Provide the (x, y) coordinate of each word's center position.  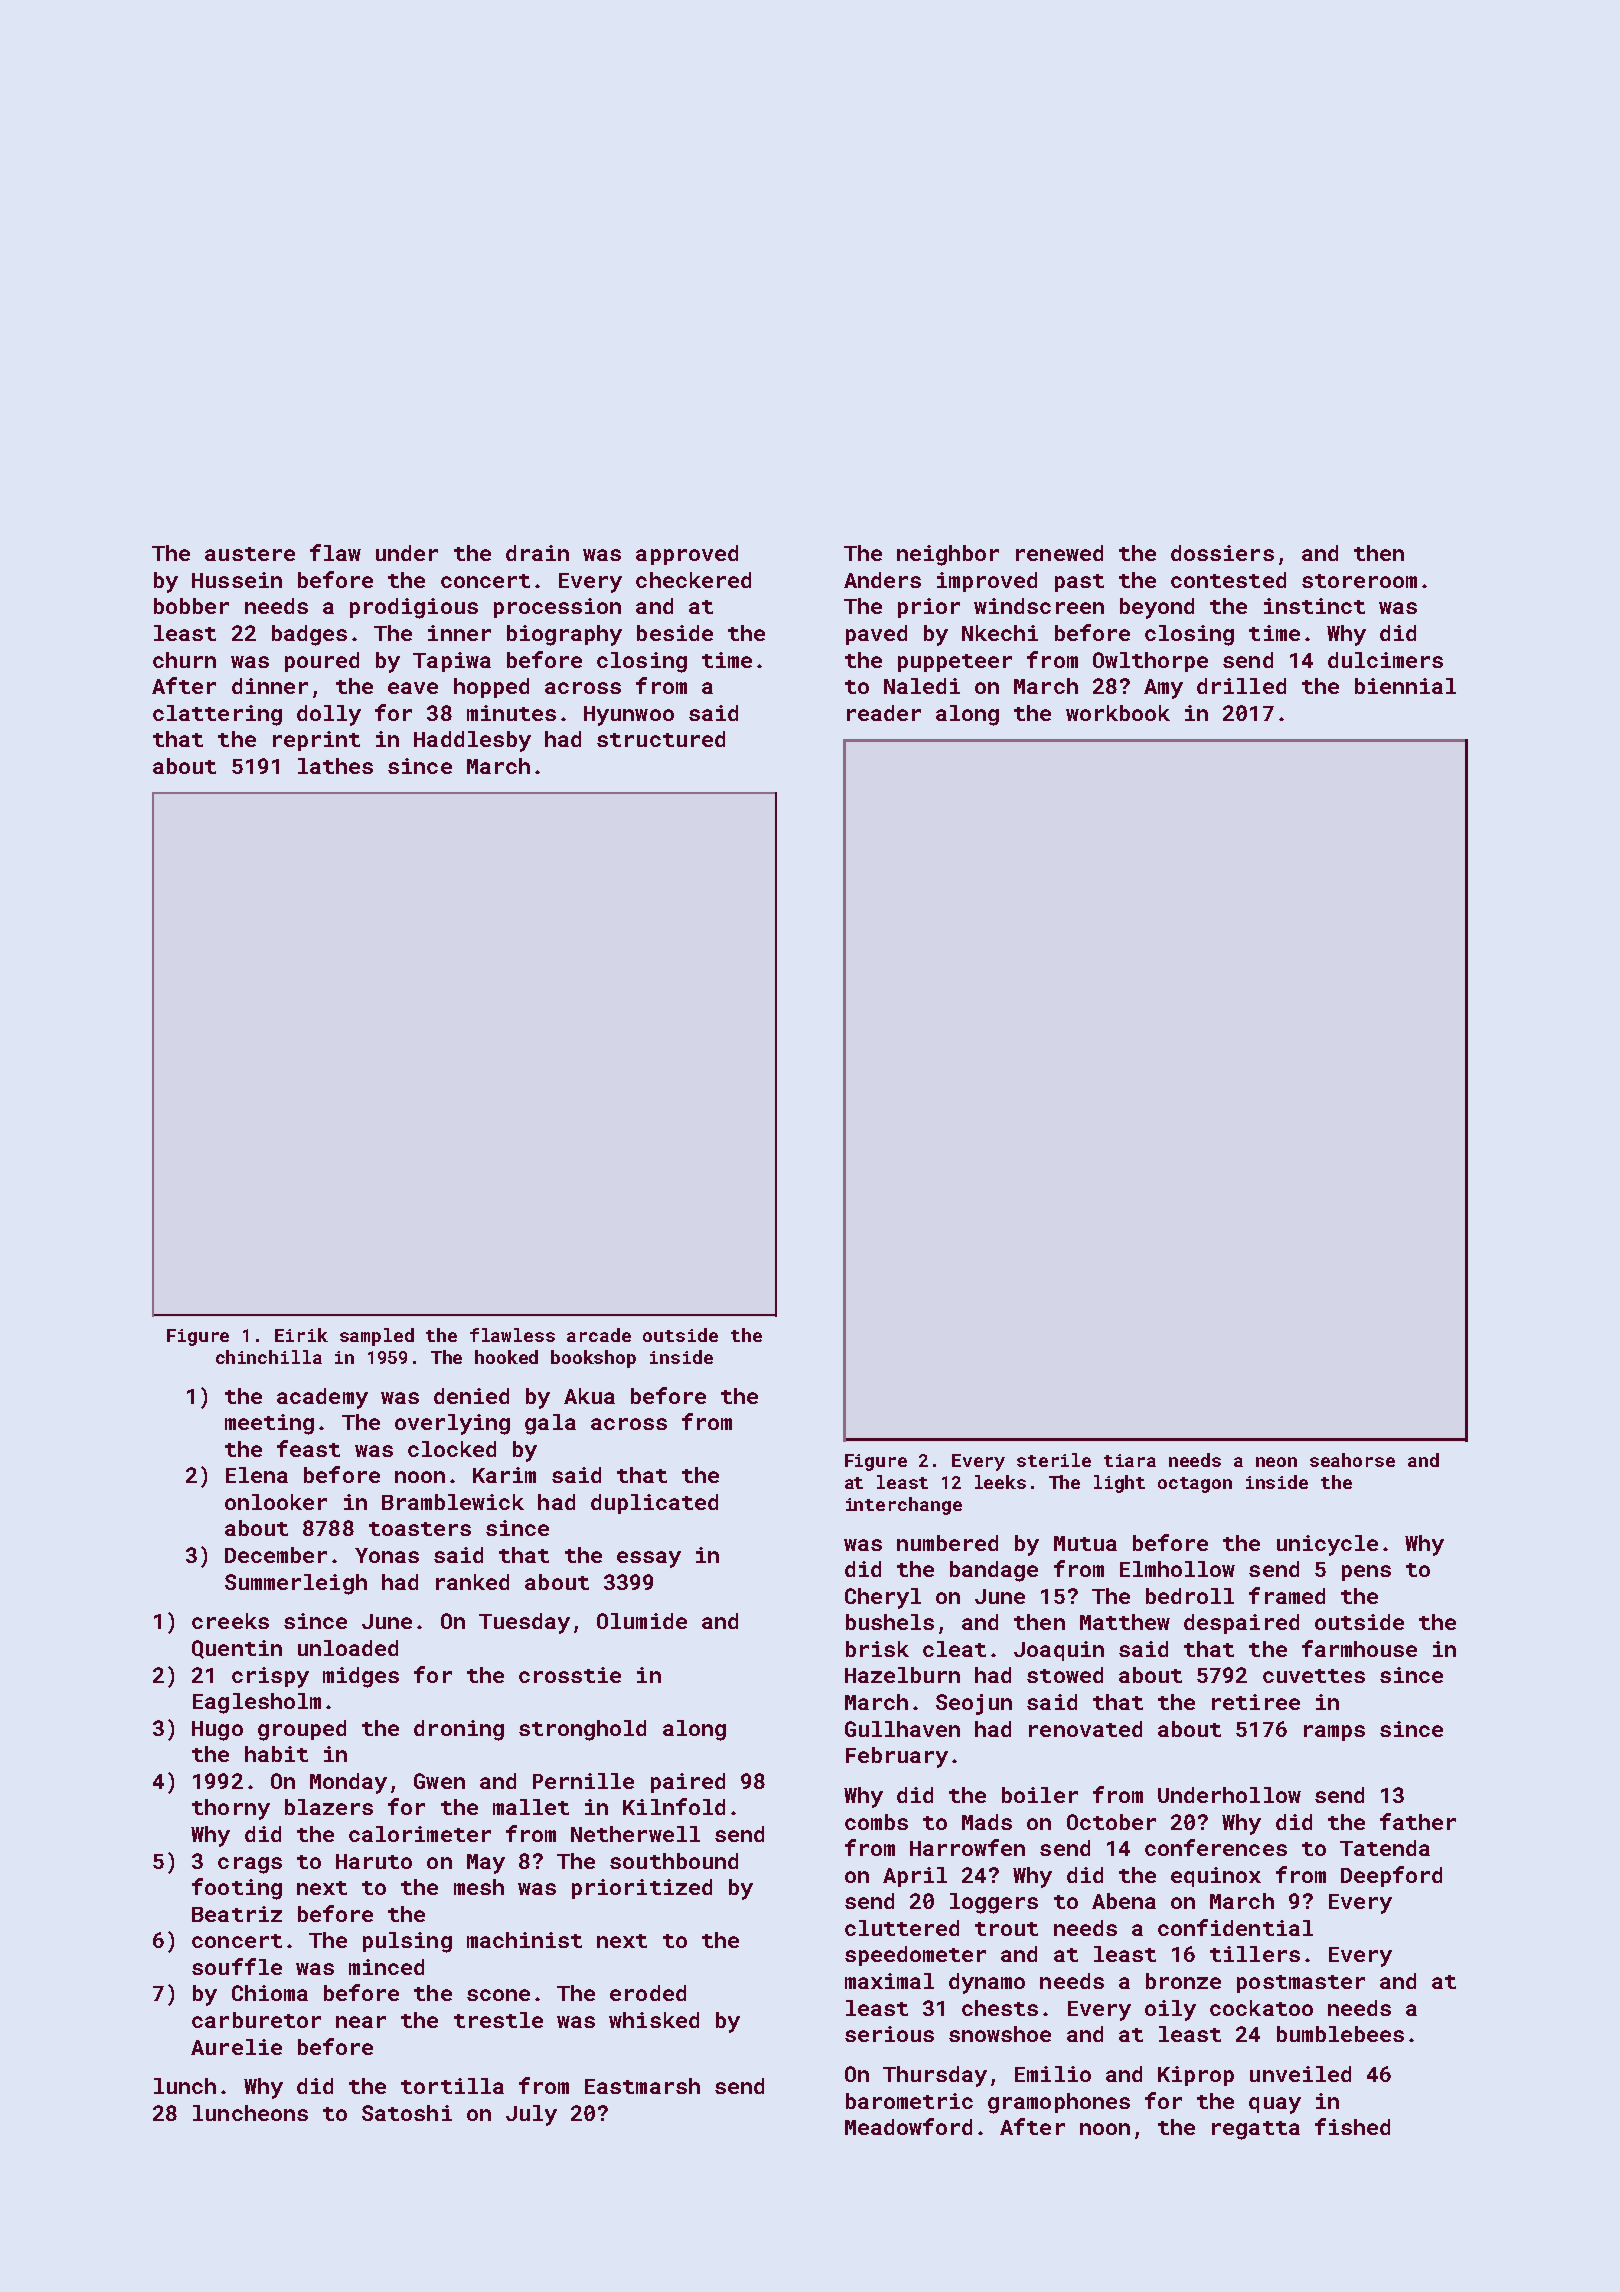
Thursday (935, 2076)
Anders (882, 580)
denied (471, 1396)
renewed (1059, 553)
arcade (599, 1335)
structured (661, 739)
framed (1287, 1595)
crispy (270, 1677)
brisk (877, 1649)
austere (250, 554)
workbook (1118, 713)
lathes (335, 766)
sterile (1054, 1460)
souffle (237, 1966)
